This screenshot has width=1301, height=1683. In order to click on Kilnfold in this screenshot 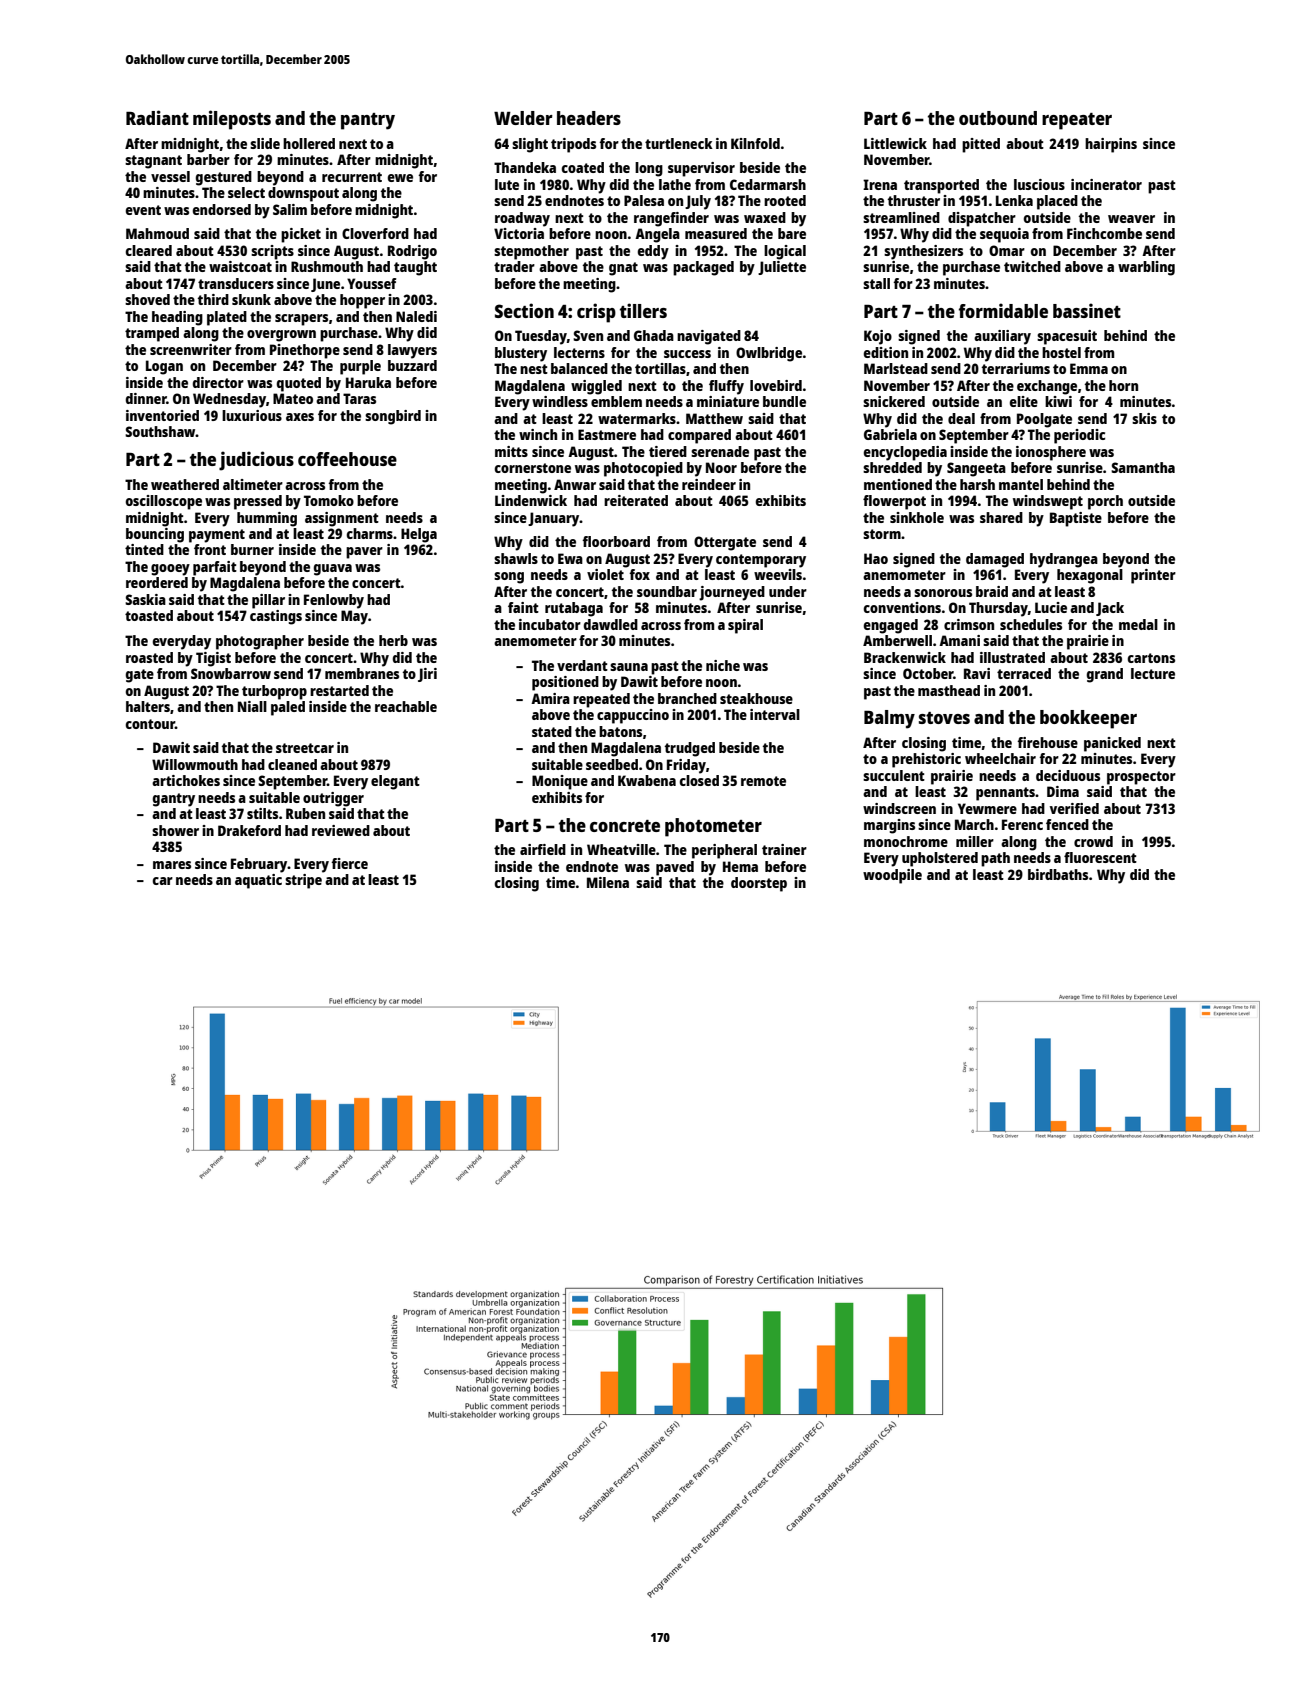, I will do `click(755, 143)`.
